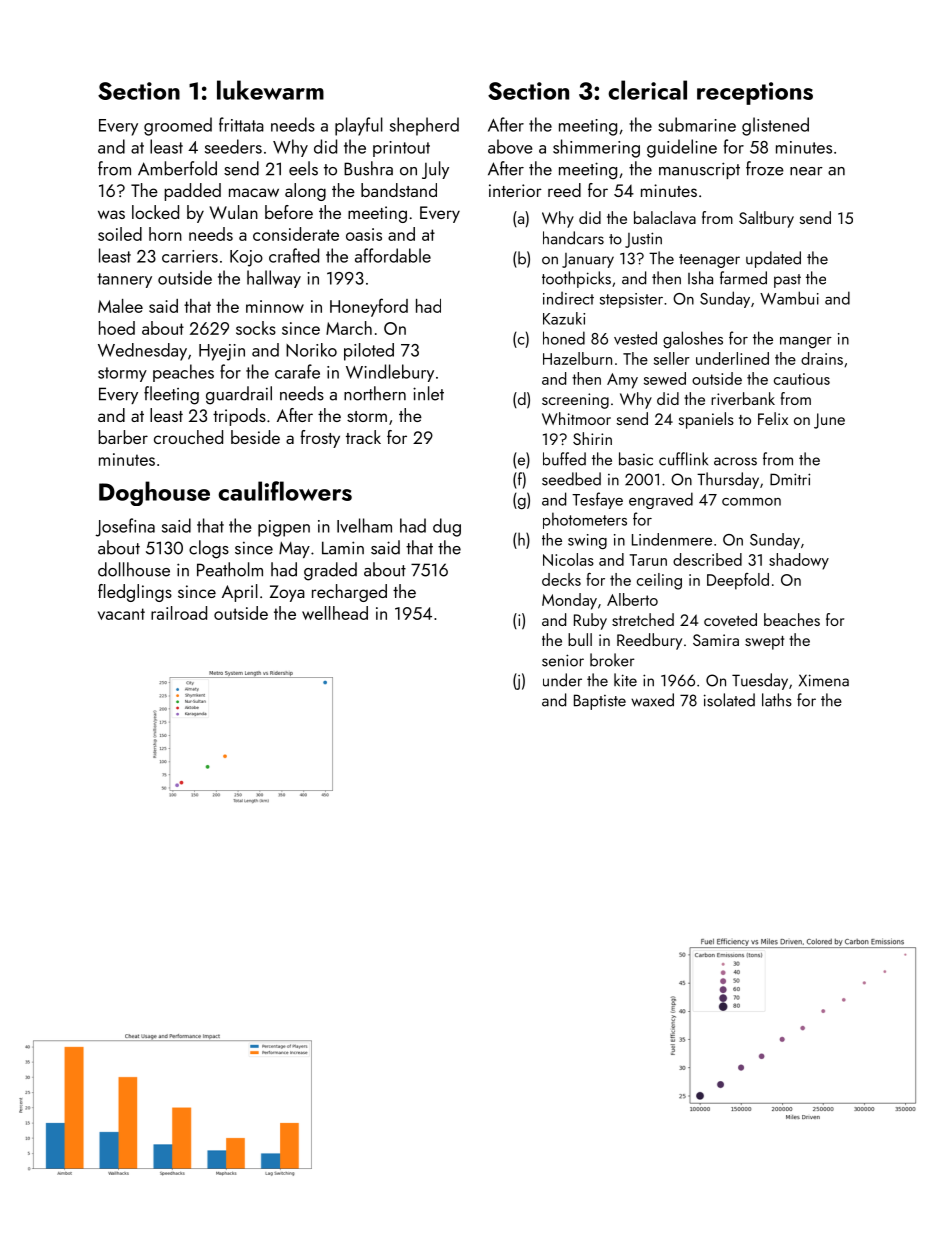 Image resolution: width=952 pixels, height=1233 pixels. What do you see at coordinates (735, 461) in the page?
I see `across` at bounding box center [735, 461].
